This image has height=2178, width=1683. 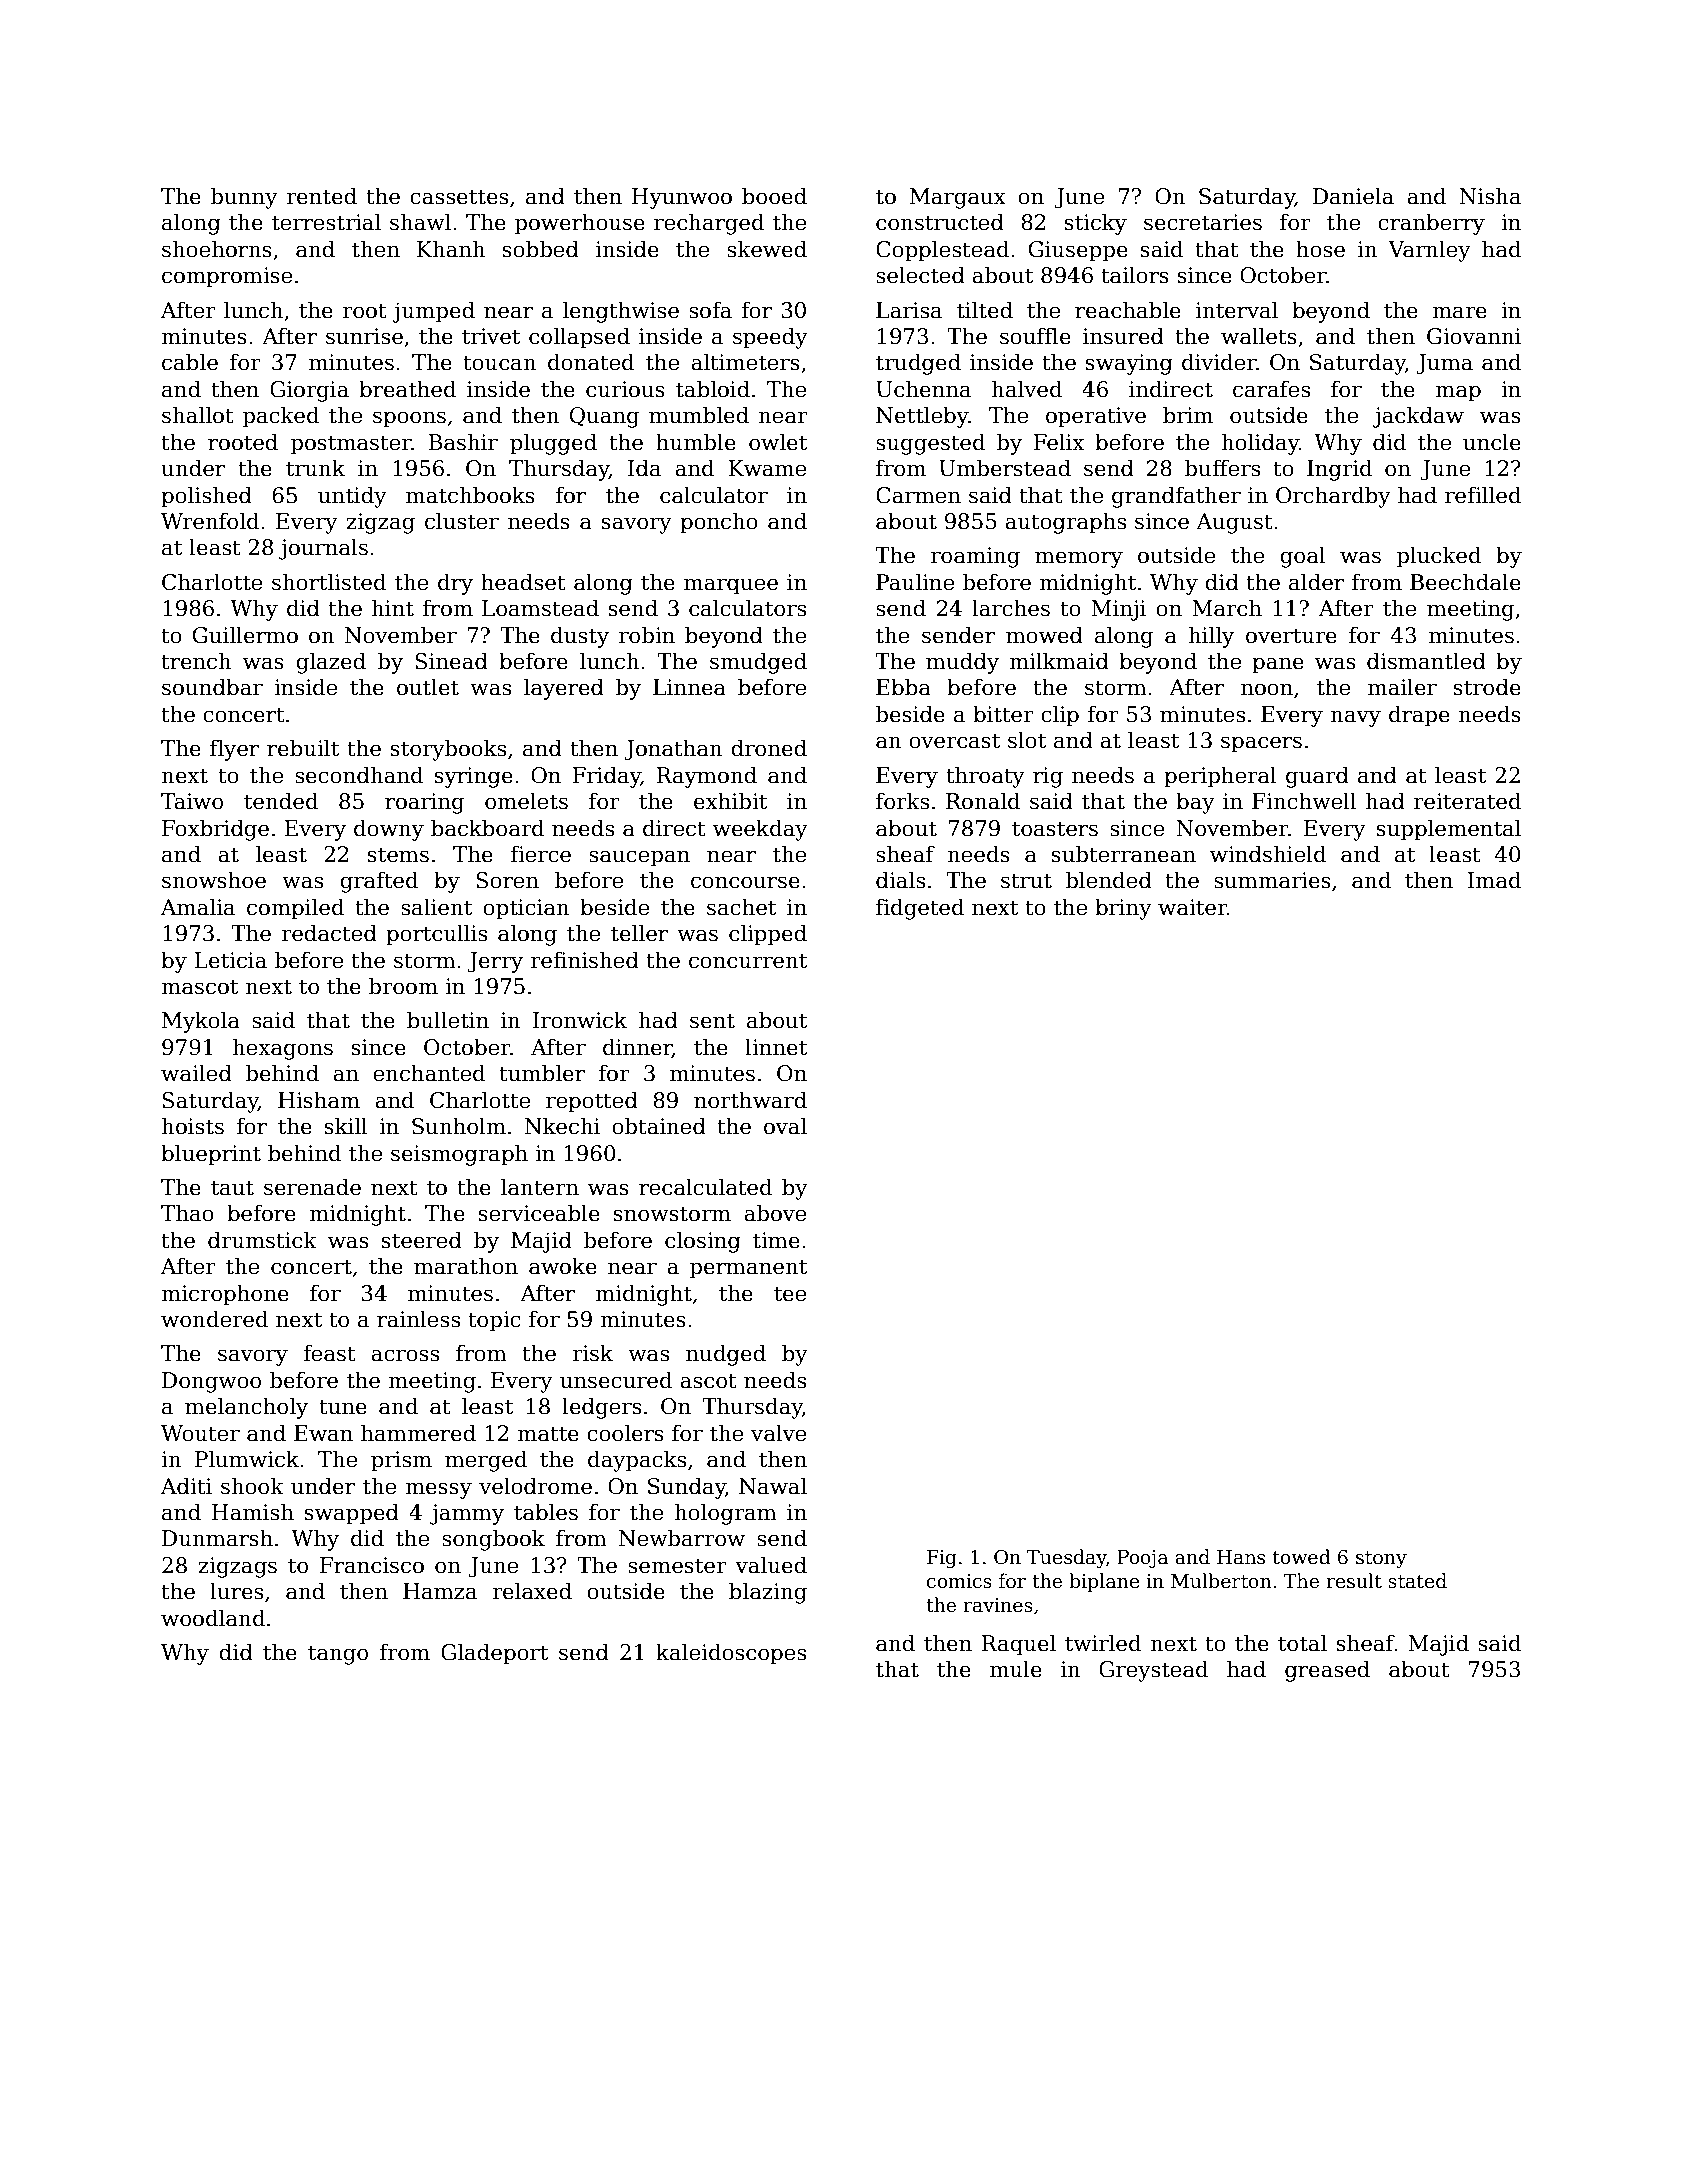 I want to click on tango, so click(x=338, y=1655).
